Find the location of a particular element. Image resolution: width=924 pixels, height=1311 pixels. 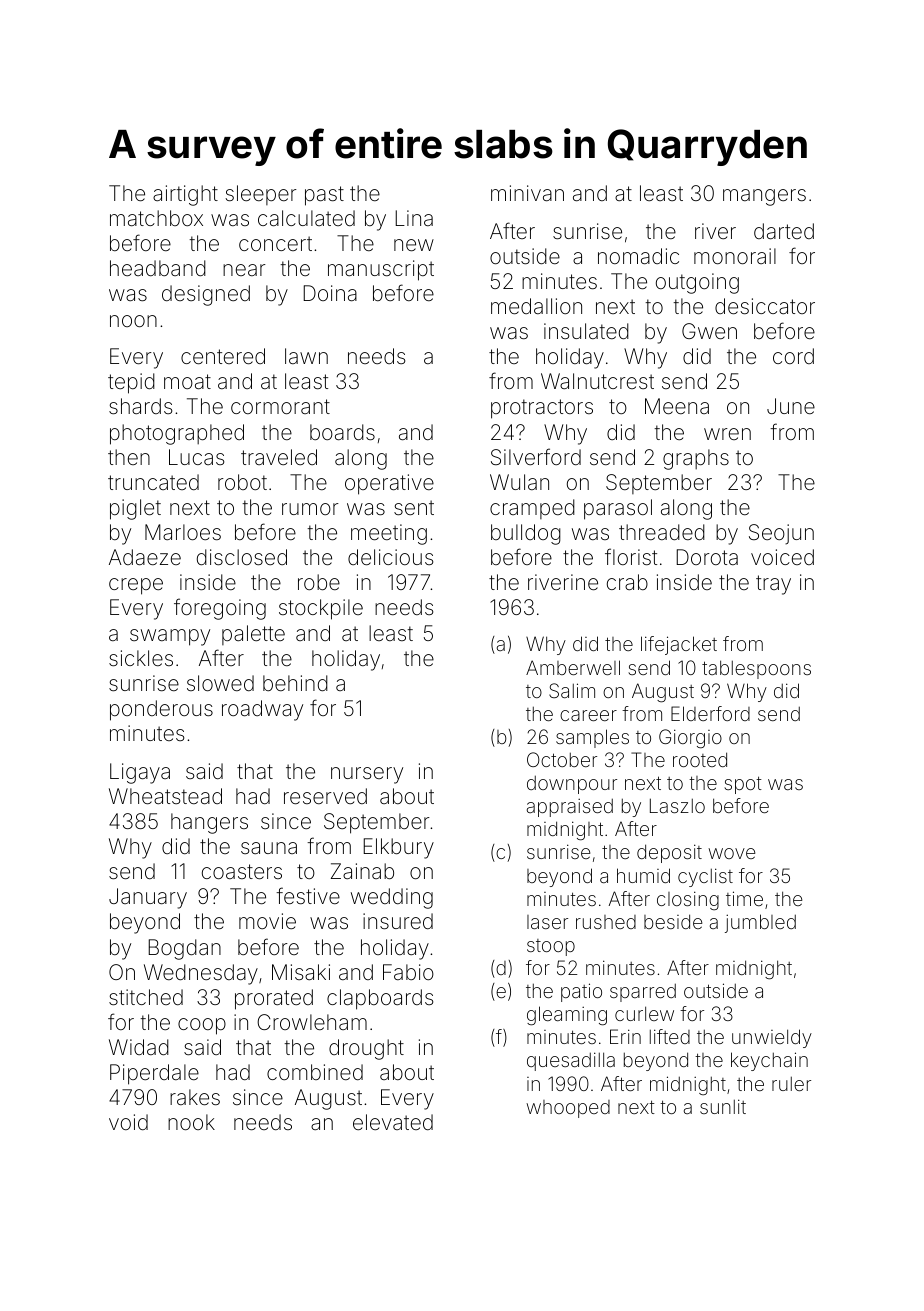

matchbox is located at coordinates (156, 218).
